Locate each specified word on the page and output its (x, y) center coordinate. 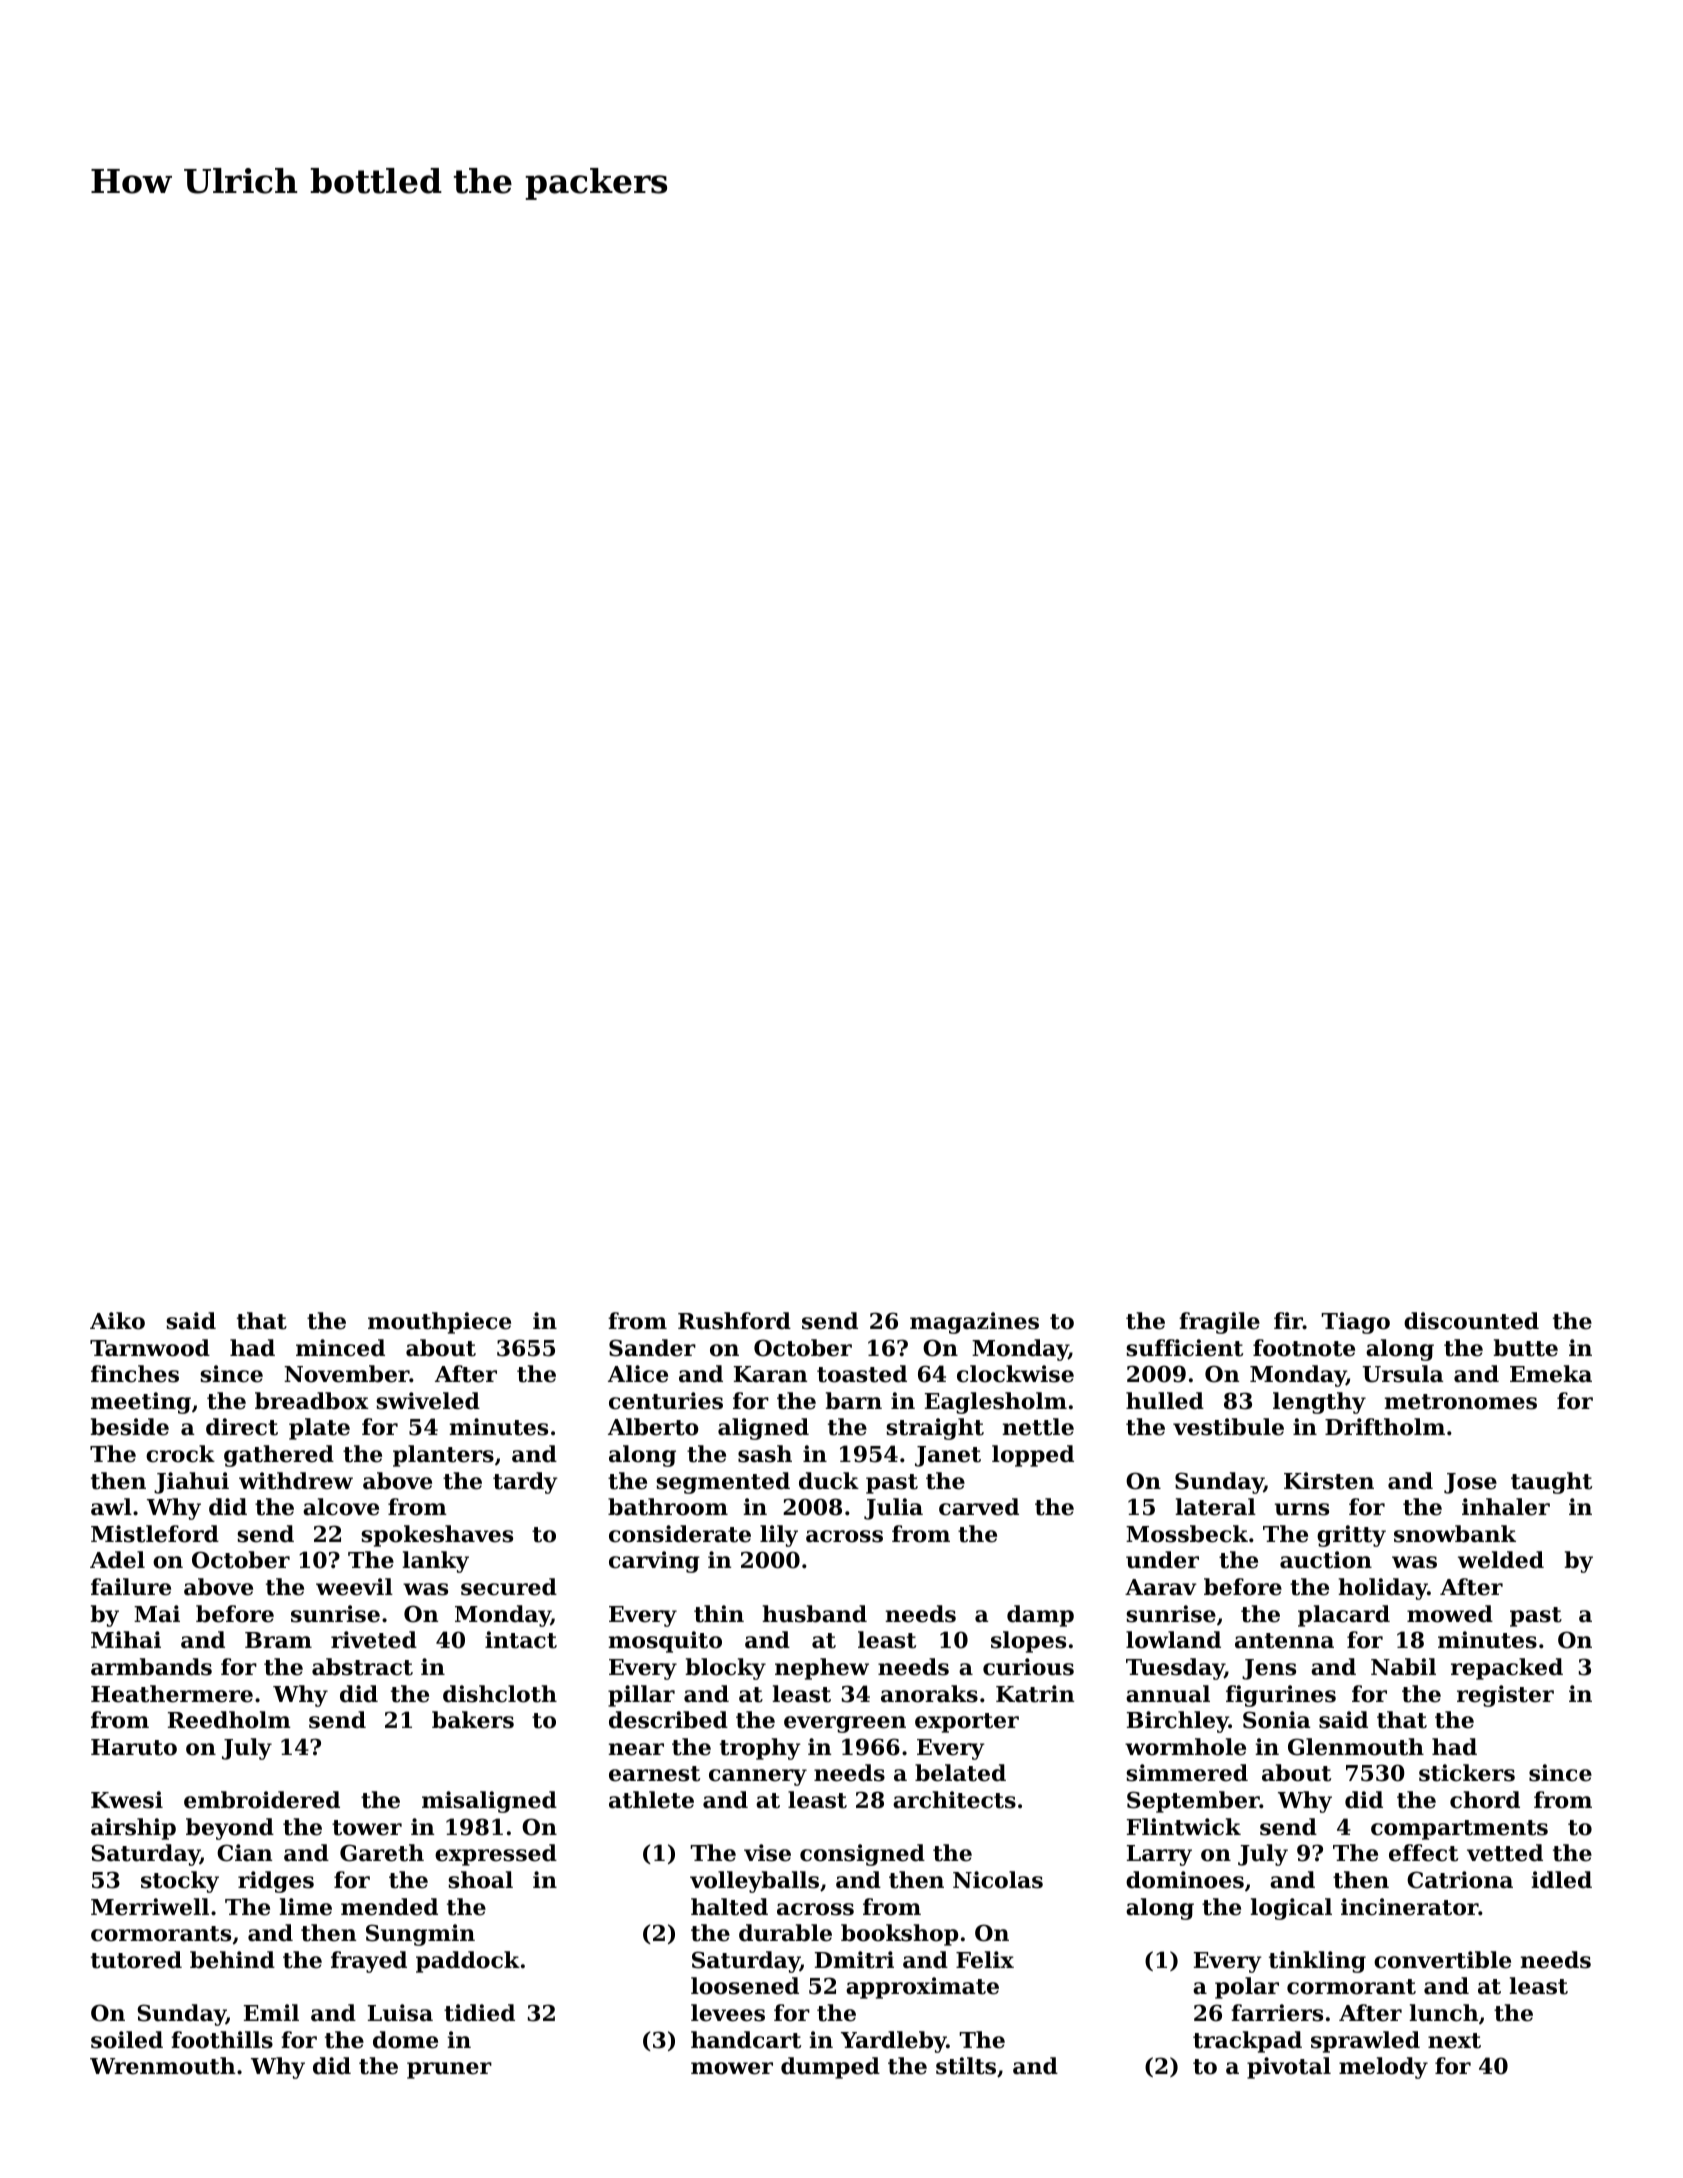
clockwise (1015, 1374)
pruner (449, 2070)
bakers (473, 1720)
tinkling (1317, 1962)
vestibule (1228, 1427)
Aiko (117, 1321)
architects (954, 1800)
